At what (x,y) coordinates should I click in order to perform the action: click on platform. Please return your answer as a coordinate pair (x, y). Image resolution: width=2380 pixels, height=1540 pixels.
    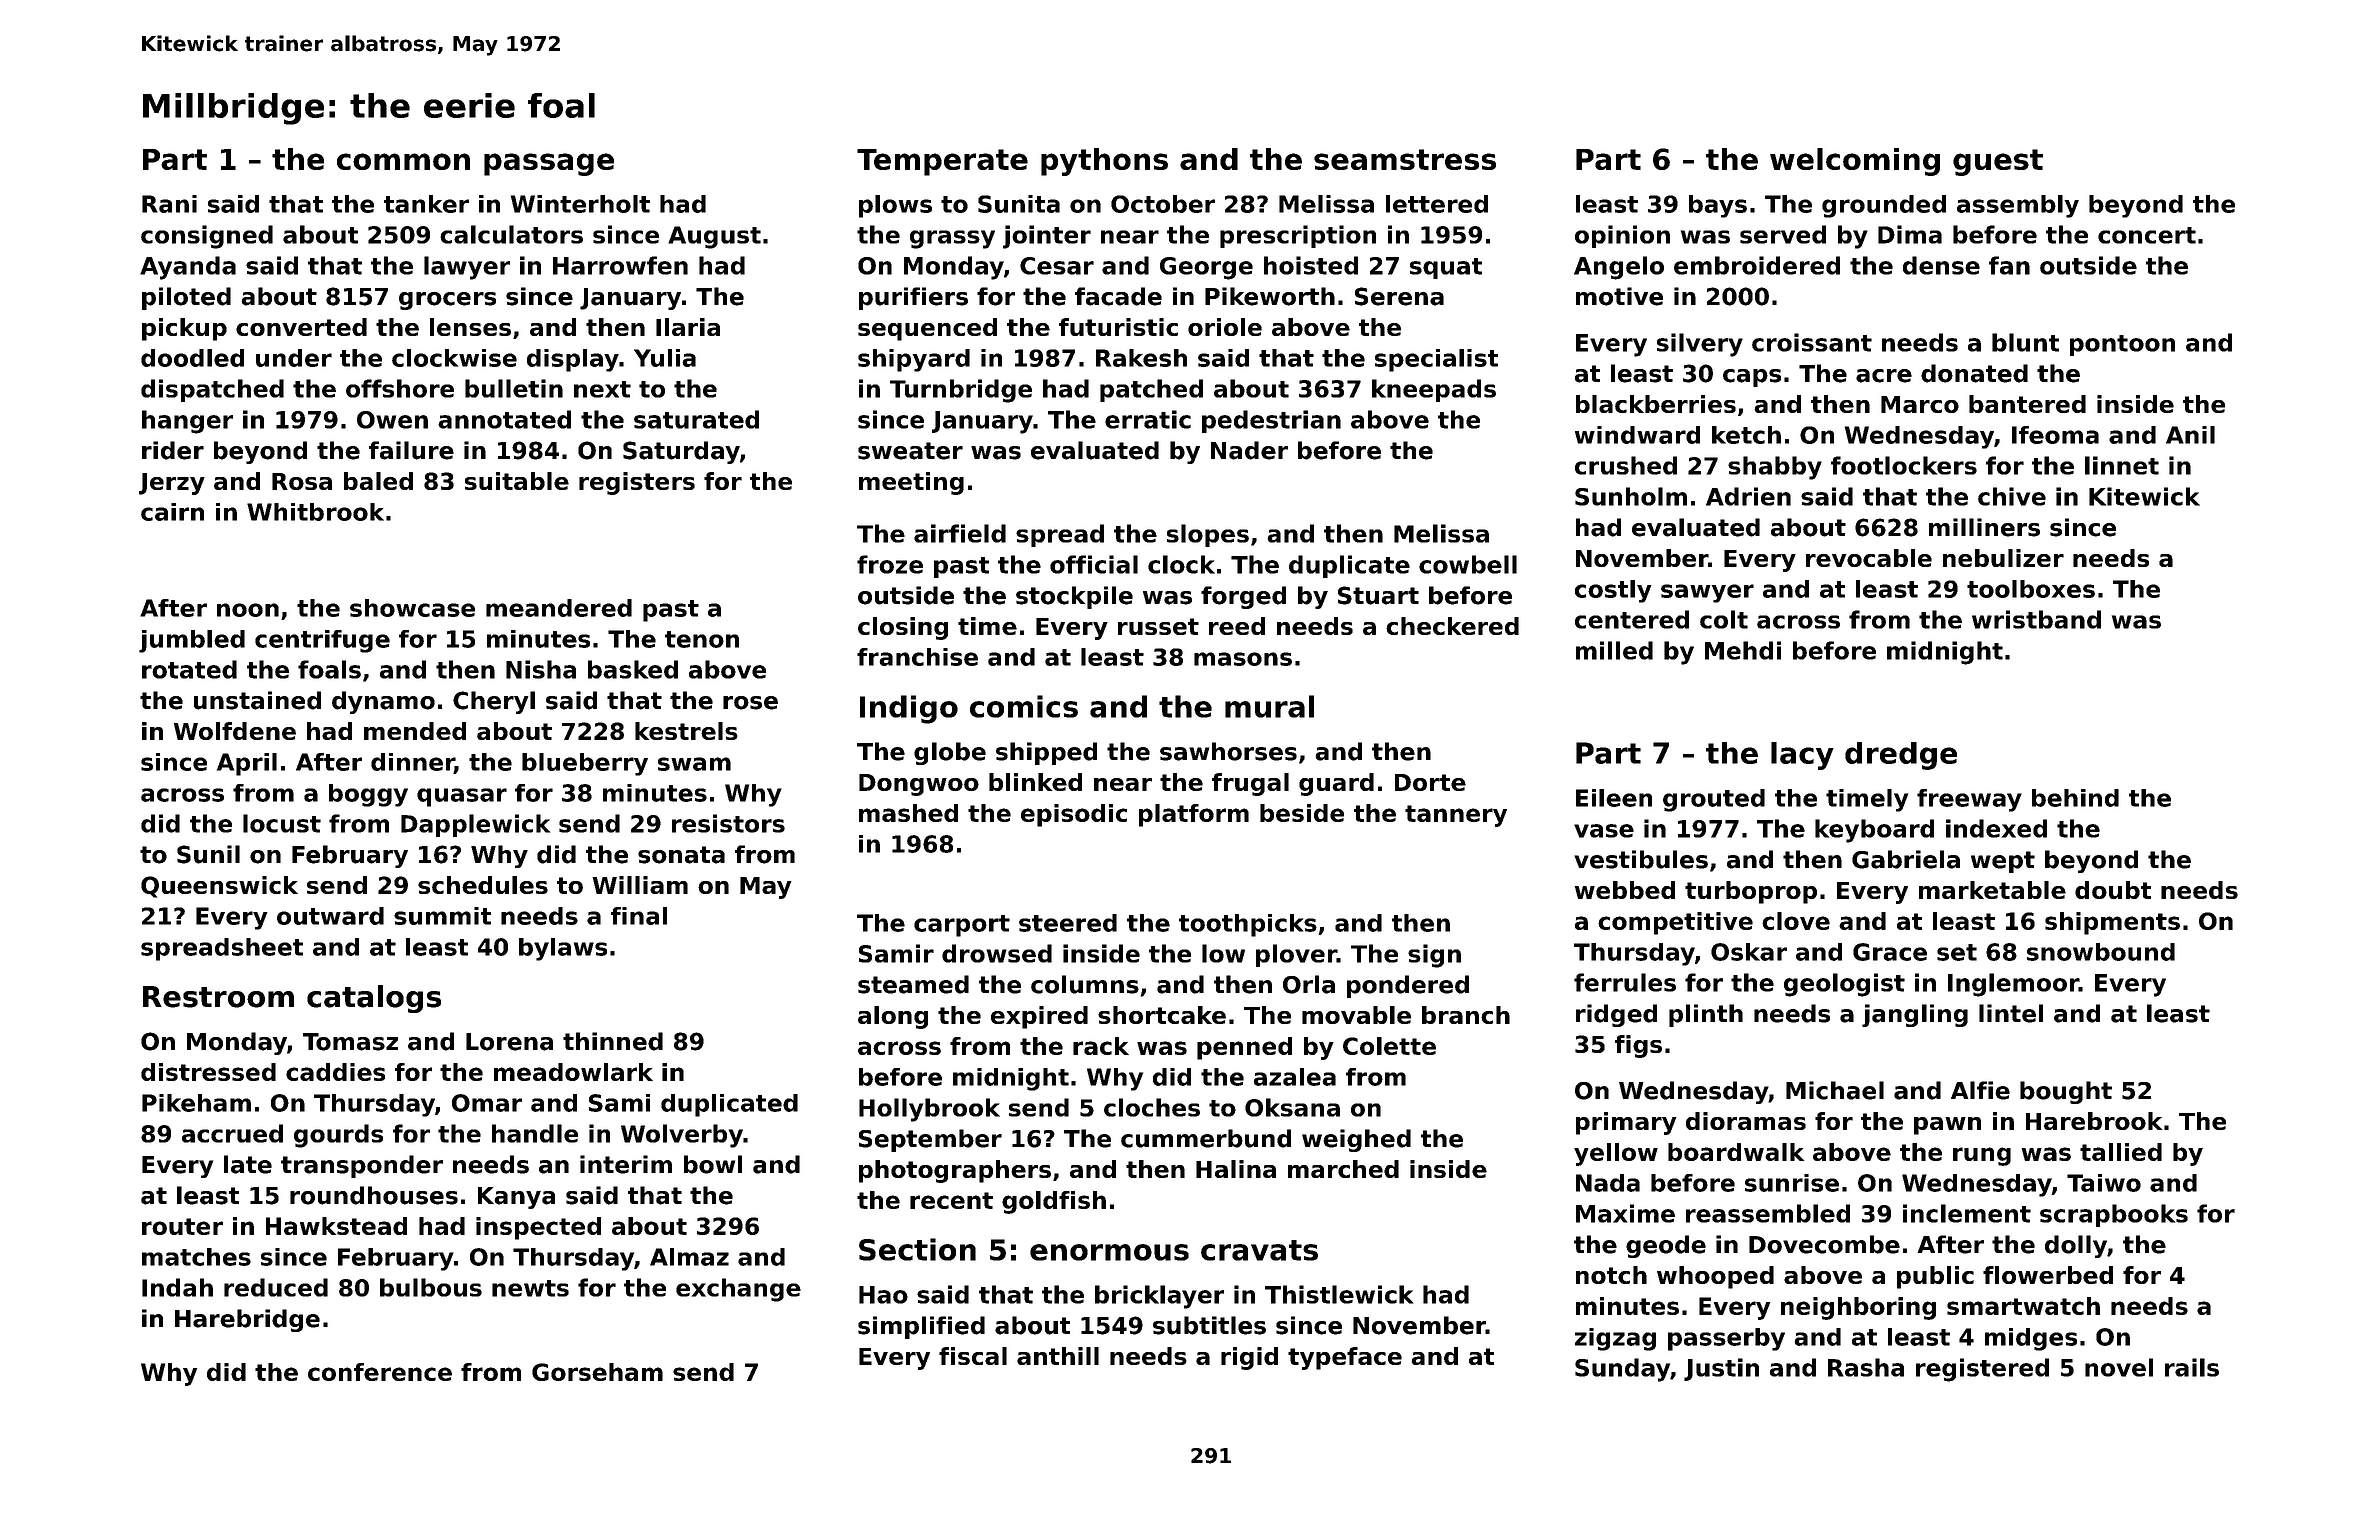
    Looking at the image, I should click on (1194, 815).
